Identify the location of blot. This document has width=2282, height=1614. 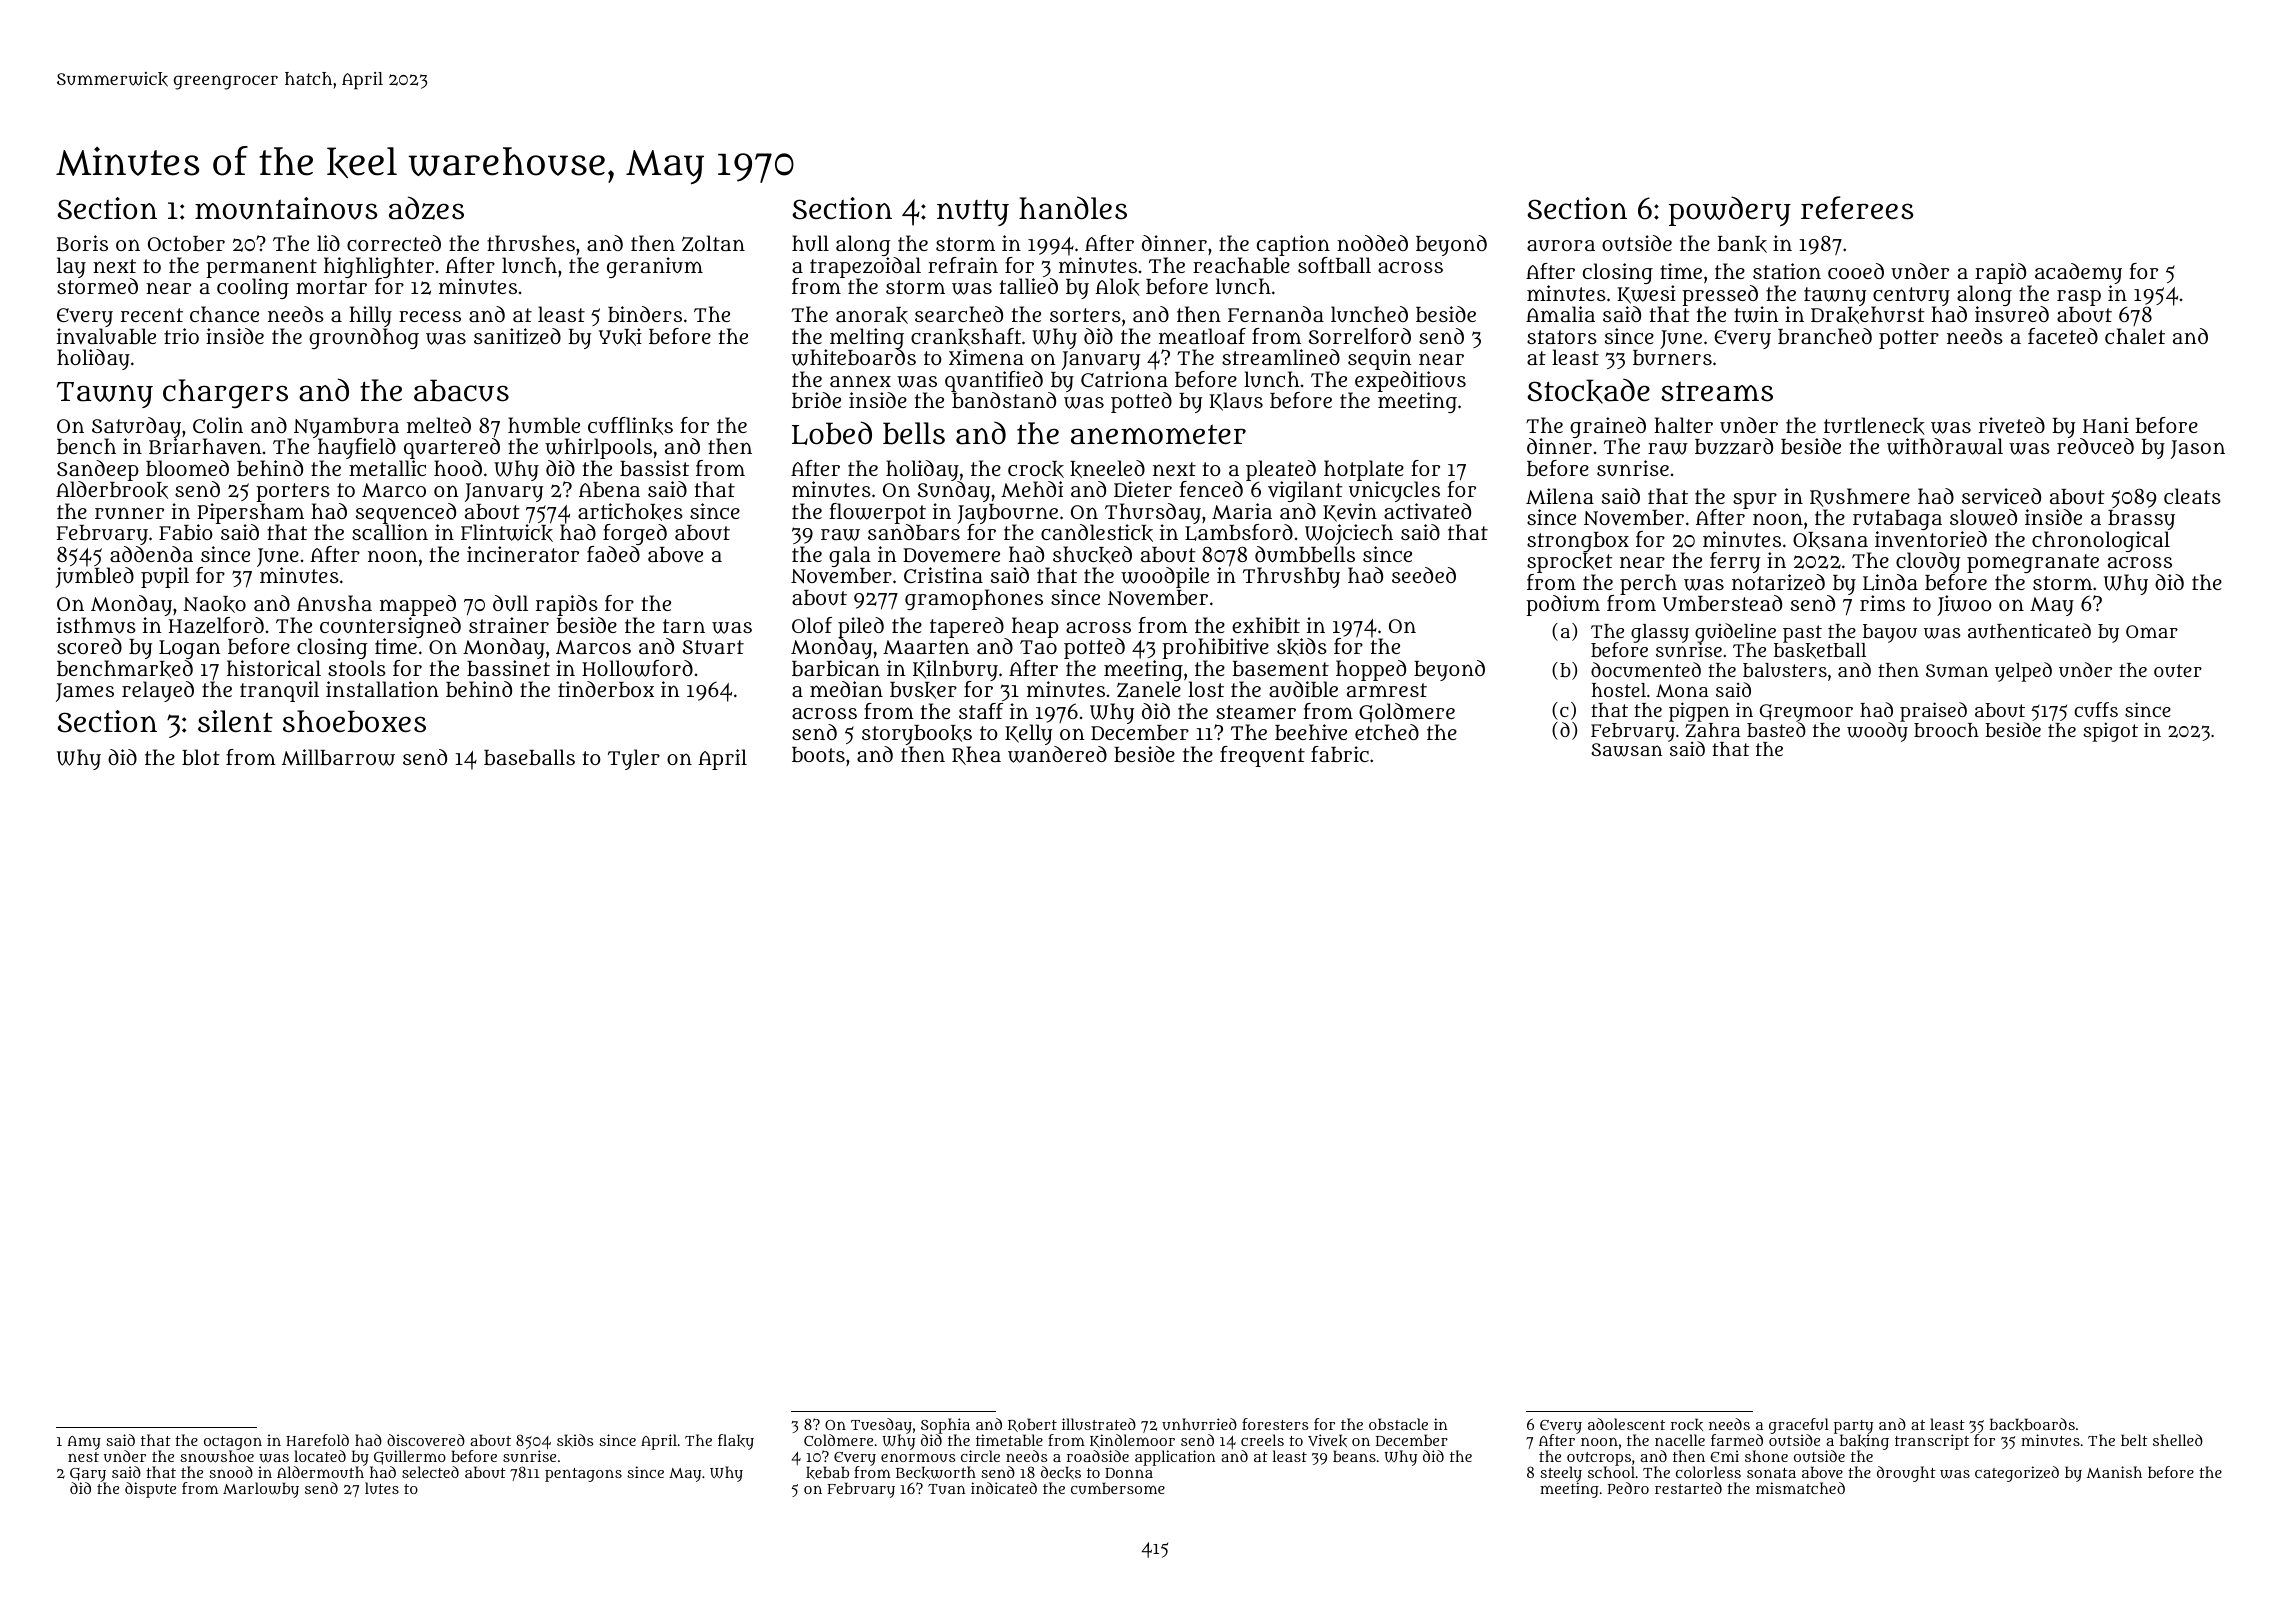
(201, 757).
